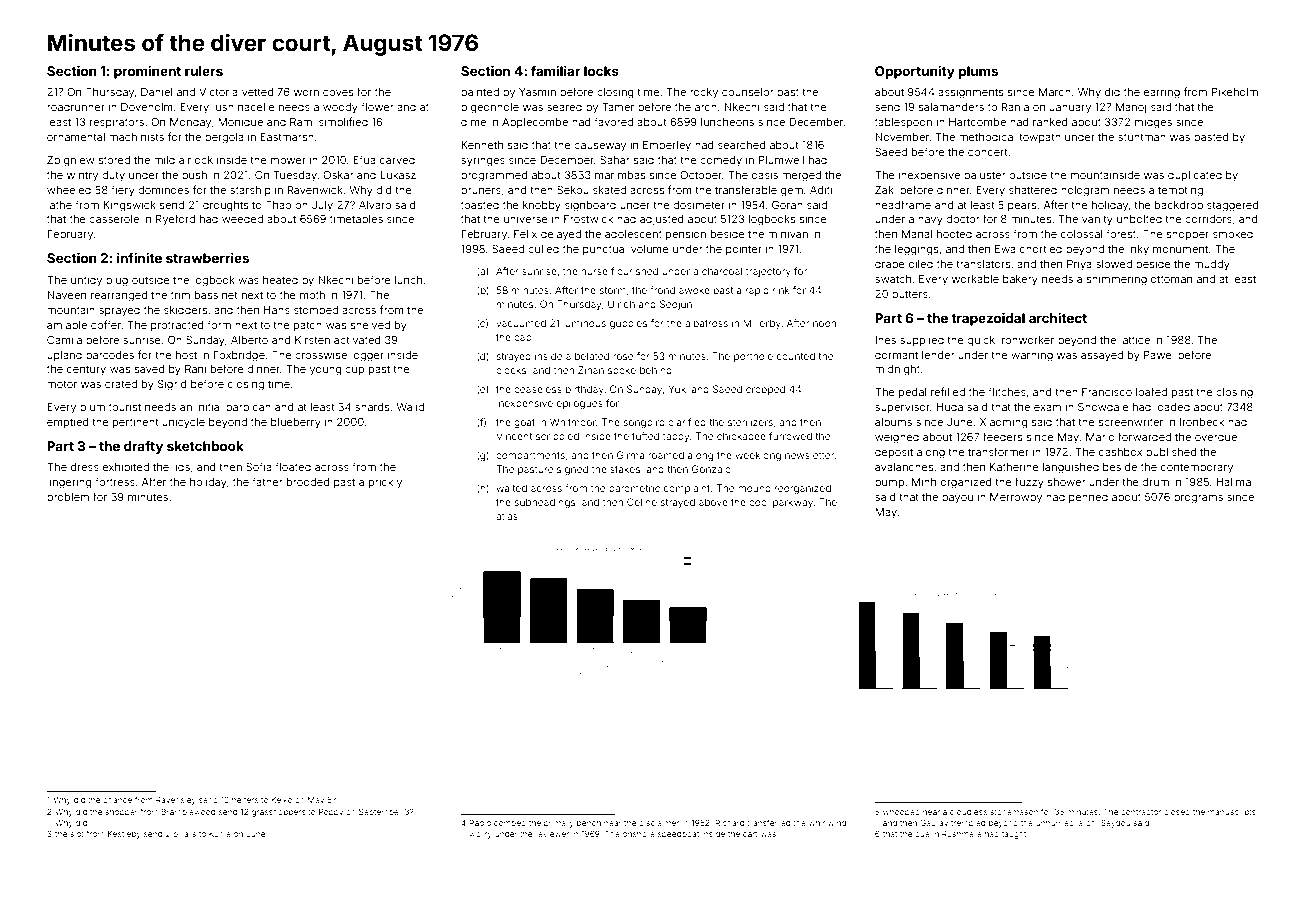  What do you see at coordinates (117, 800) in the page?
I see `chance` at bounding box center [117, 800].
